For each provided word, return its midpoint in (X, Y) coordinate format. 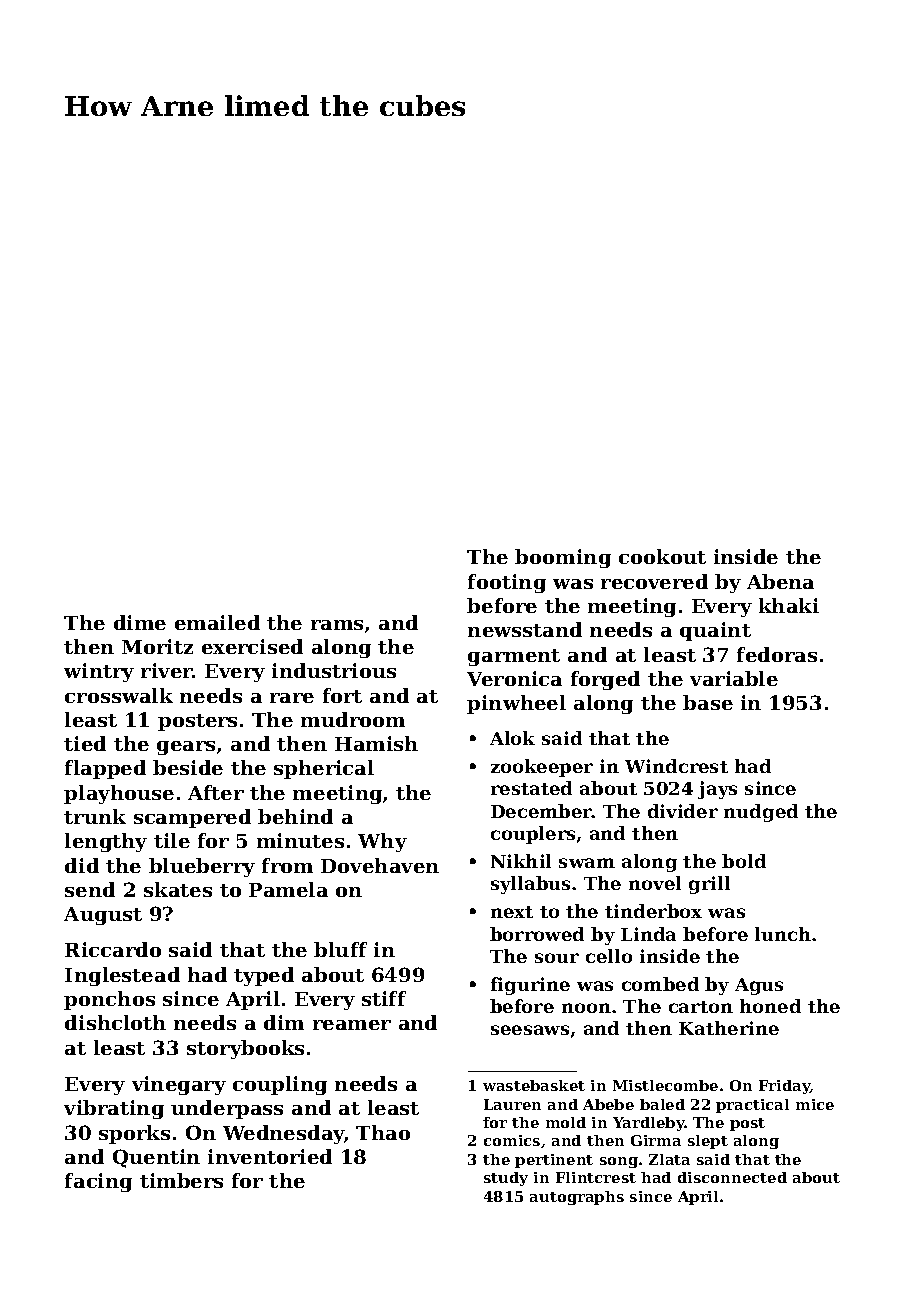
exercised (252, 646)
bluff (340, 949)
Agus (759, 986)
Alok (512, 738)
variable (734, 678)
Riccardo (113, 949)
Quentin (156, 1158)
